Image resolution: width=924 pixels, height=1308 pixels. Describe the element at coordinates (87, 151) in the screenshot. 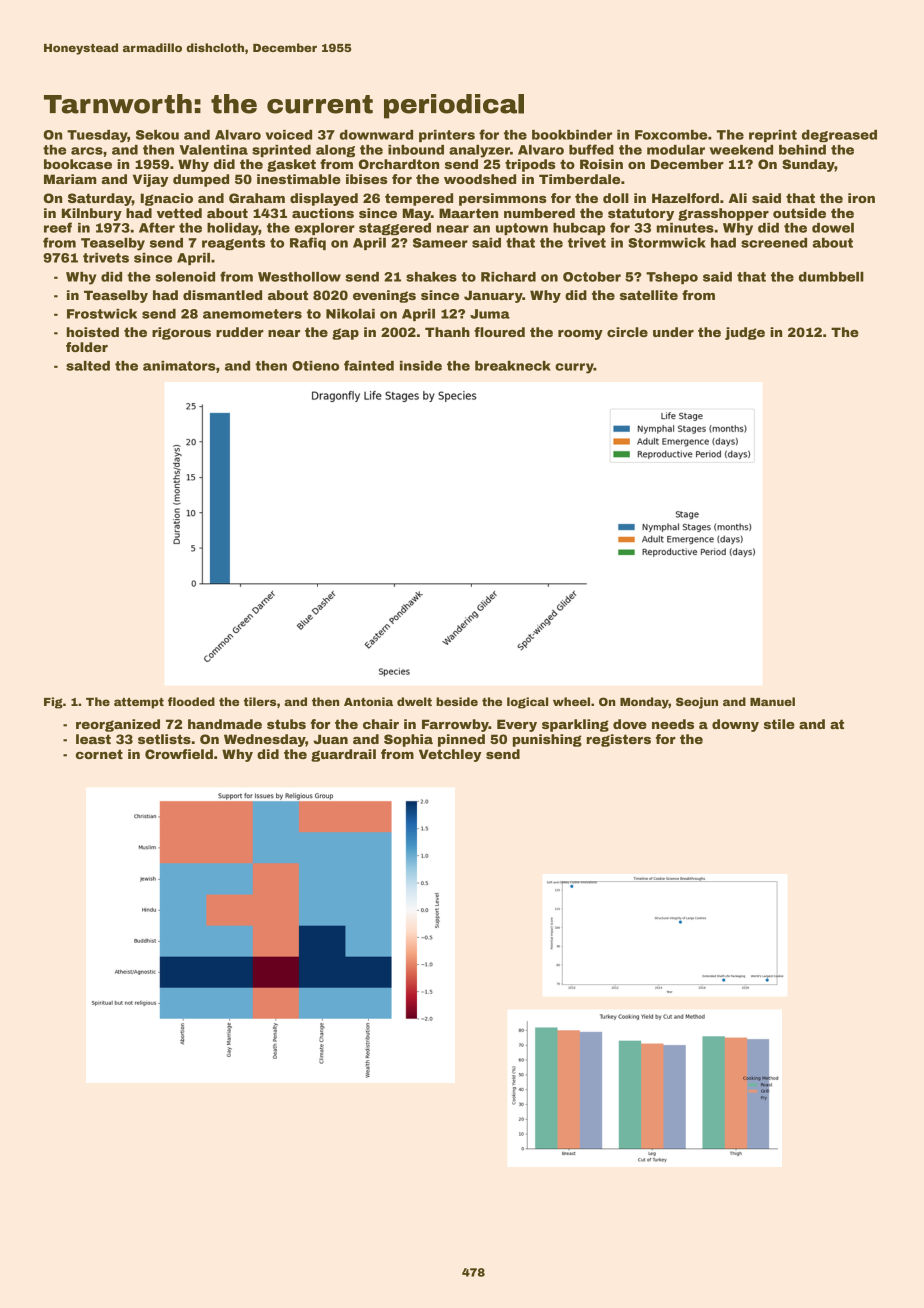

I see `arcs` at that location.
